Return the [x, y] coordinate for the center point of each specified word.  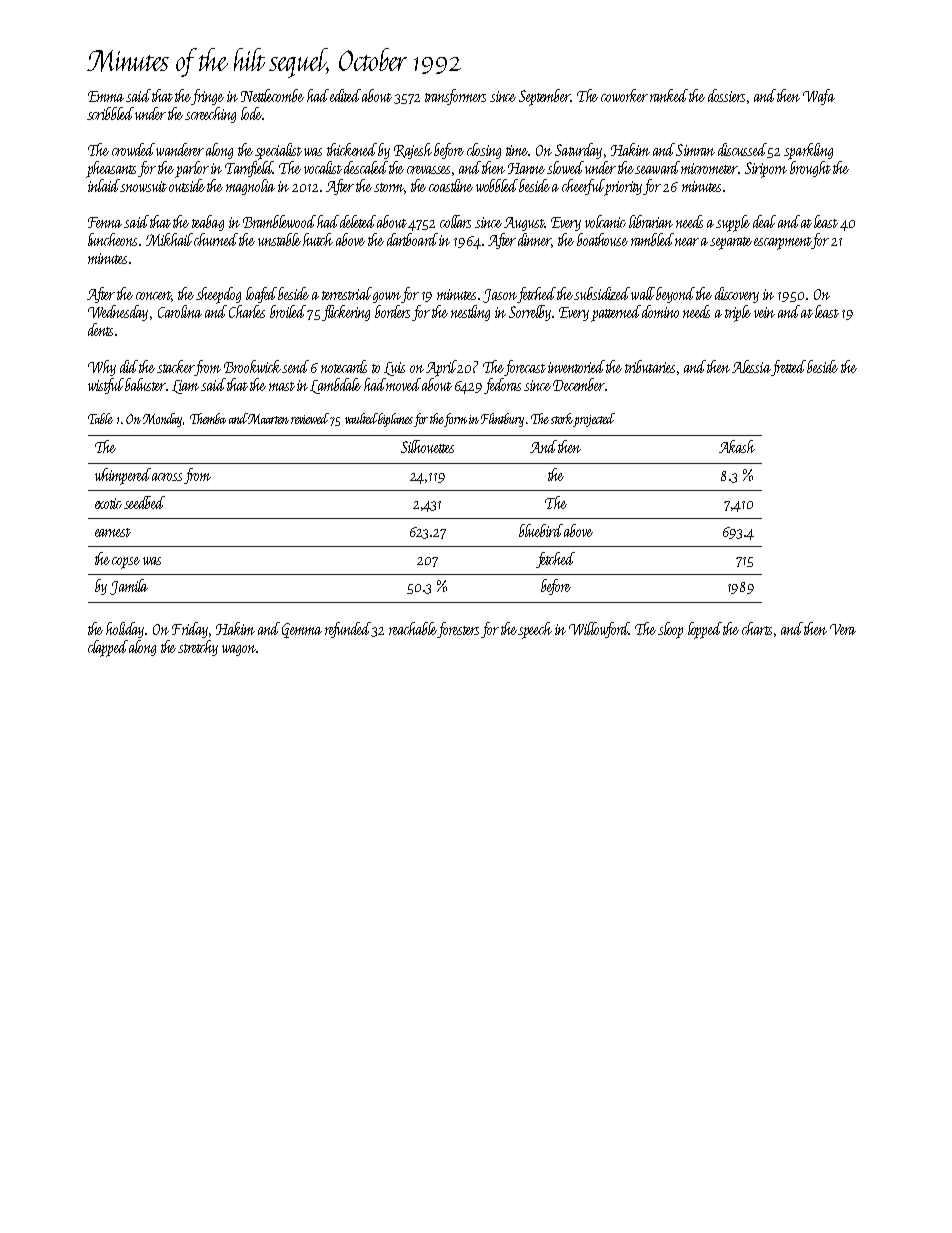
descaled [366, 167]
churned [216, 239]
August [524, 224]
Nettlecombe [272, 95]
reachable [413, 630]
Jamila [129, 587]
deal [764, 221]
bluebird [541, 530]
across [167, 477]
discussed [743, 150]
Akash [737, 446]
